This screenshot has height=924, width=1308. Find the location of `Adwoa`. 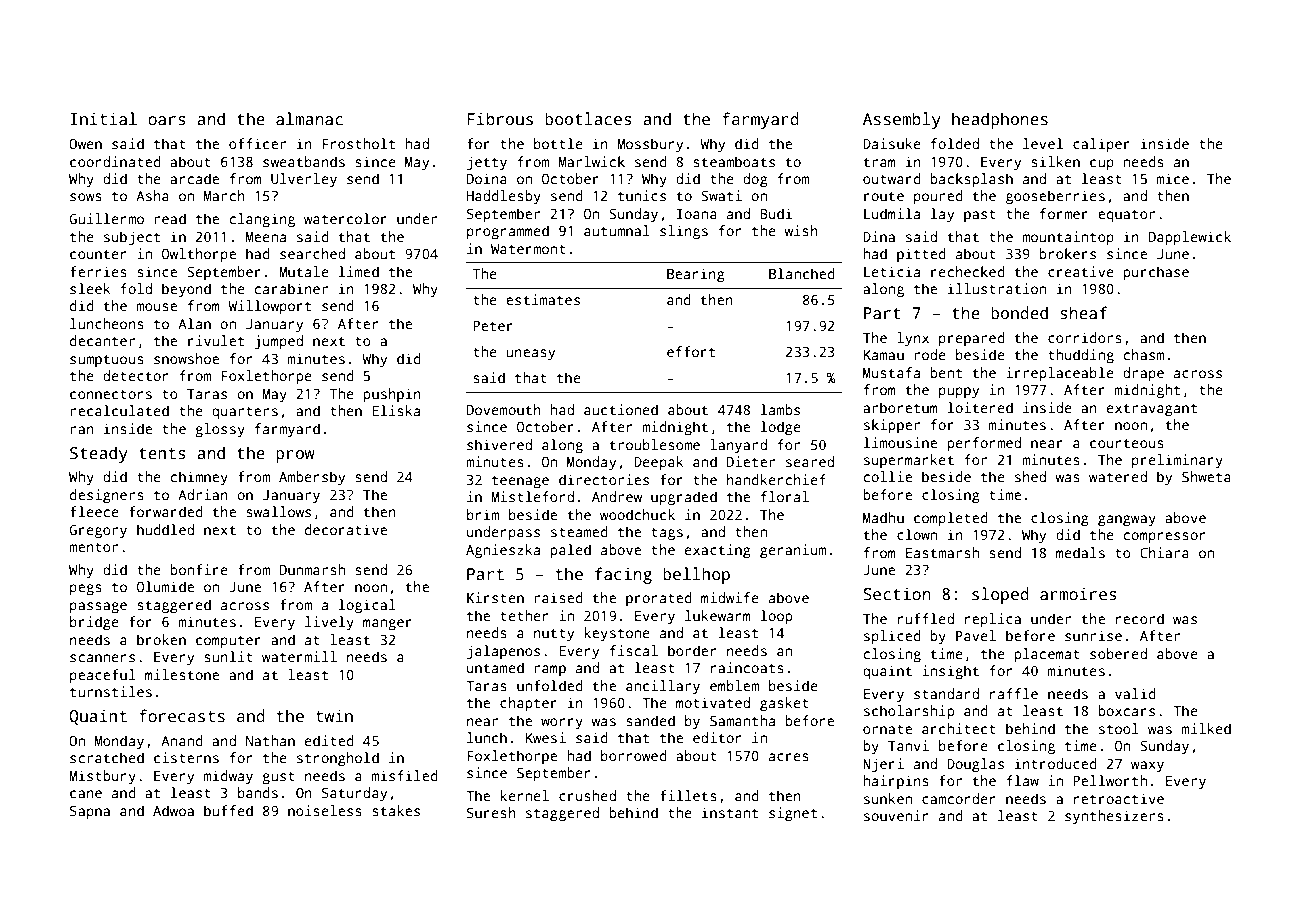

Adwoa is located at coordinates (173, 810).
